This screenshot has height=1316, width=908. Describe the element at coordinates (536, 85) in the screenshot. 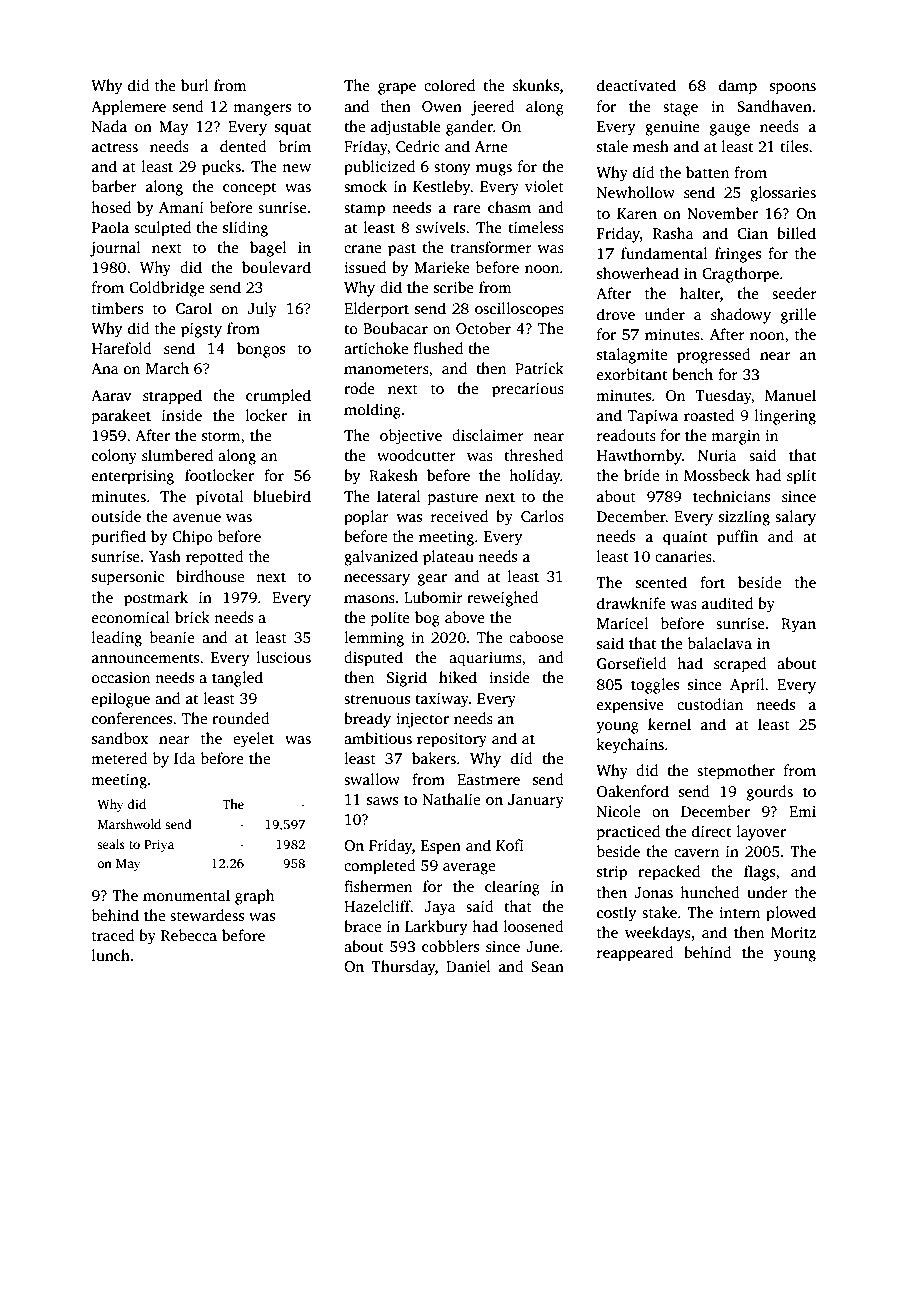

I see `skunks` at that location.
